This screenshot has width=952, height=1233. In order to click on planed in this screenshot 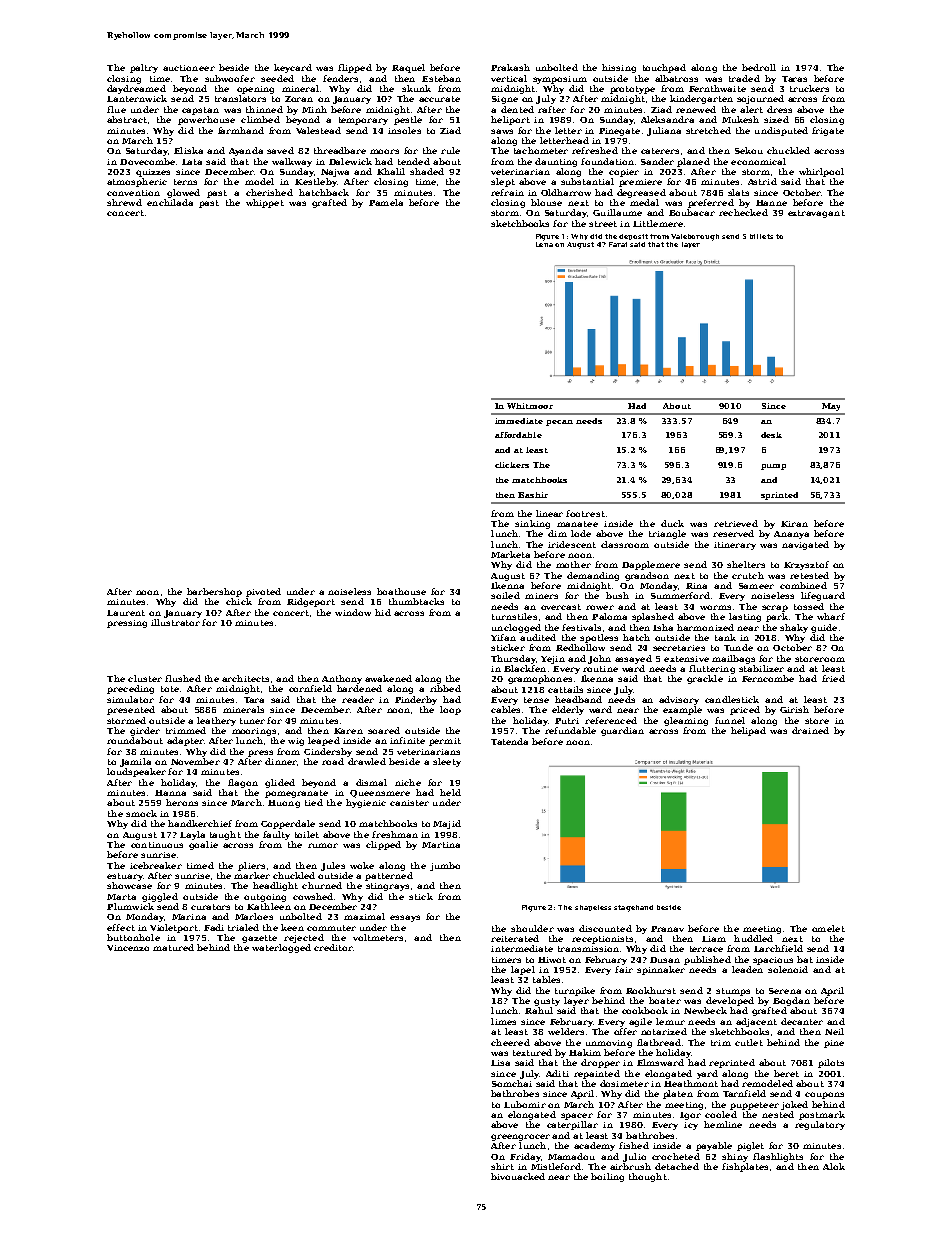, I will do `click(693, 162)`.
